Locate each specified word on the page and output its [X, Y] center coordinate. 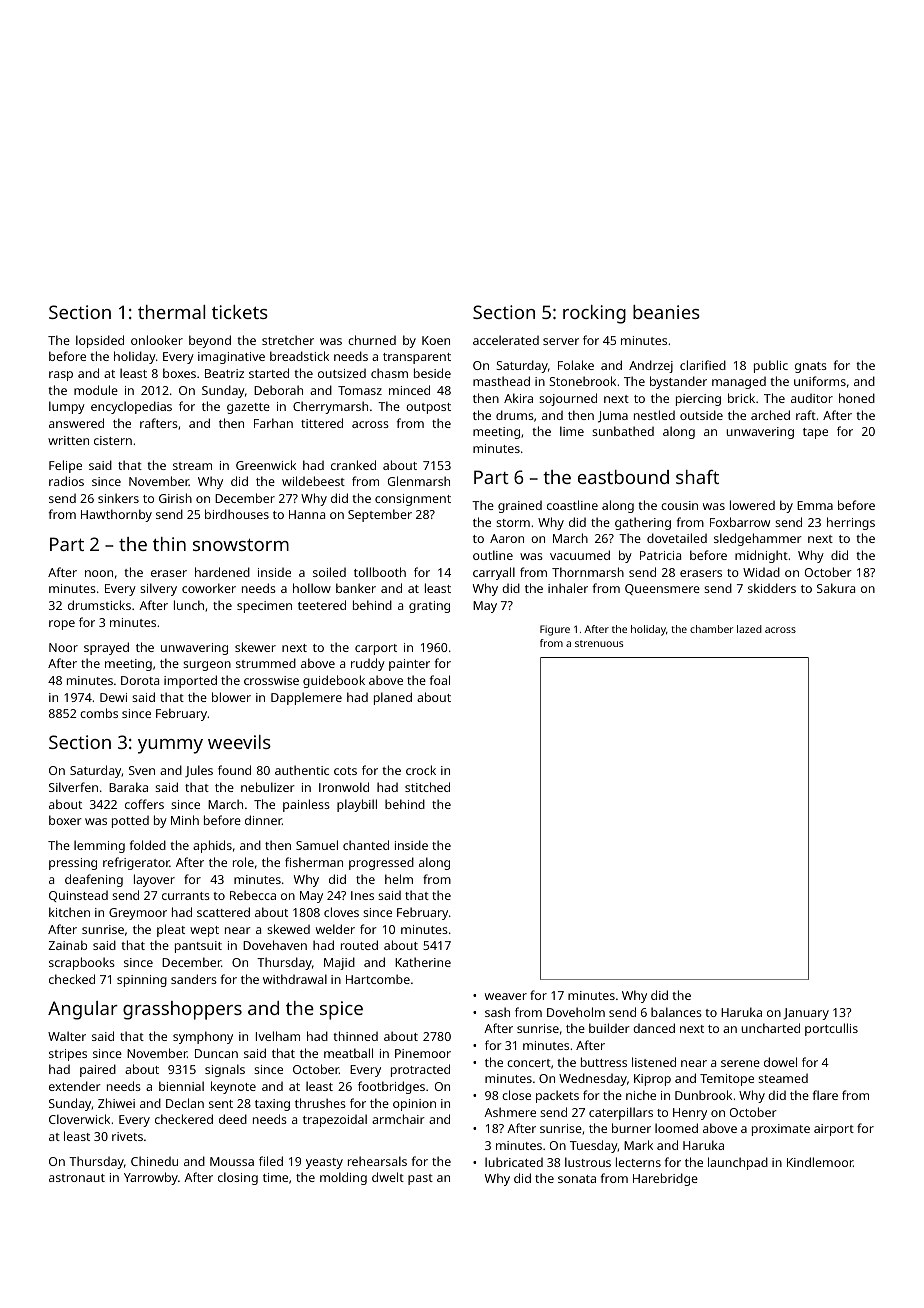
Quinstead [78, 896]
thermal [171, 312]
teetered [322, 605]
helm [399, 879]
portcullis [831, 1029]
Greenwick [266, 465]
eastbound [623, 477]
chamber [711, 629]
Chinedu [154, 1161]
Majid [339, 963]
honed [857, 398]
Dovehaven [275, 945]
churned [372, 340]
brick [741, 398]
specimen [264, 607]
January [806, 1014]
